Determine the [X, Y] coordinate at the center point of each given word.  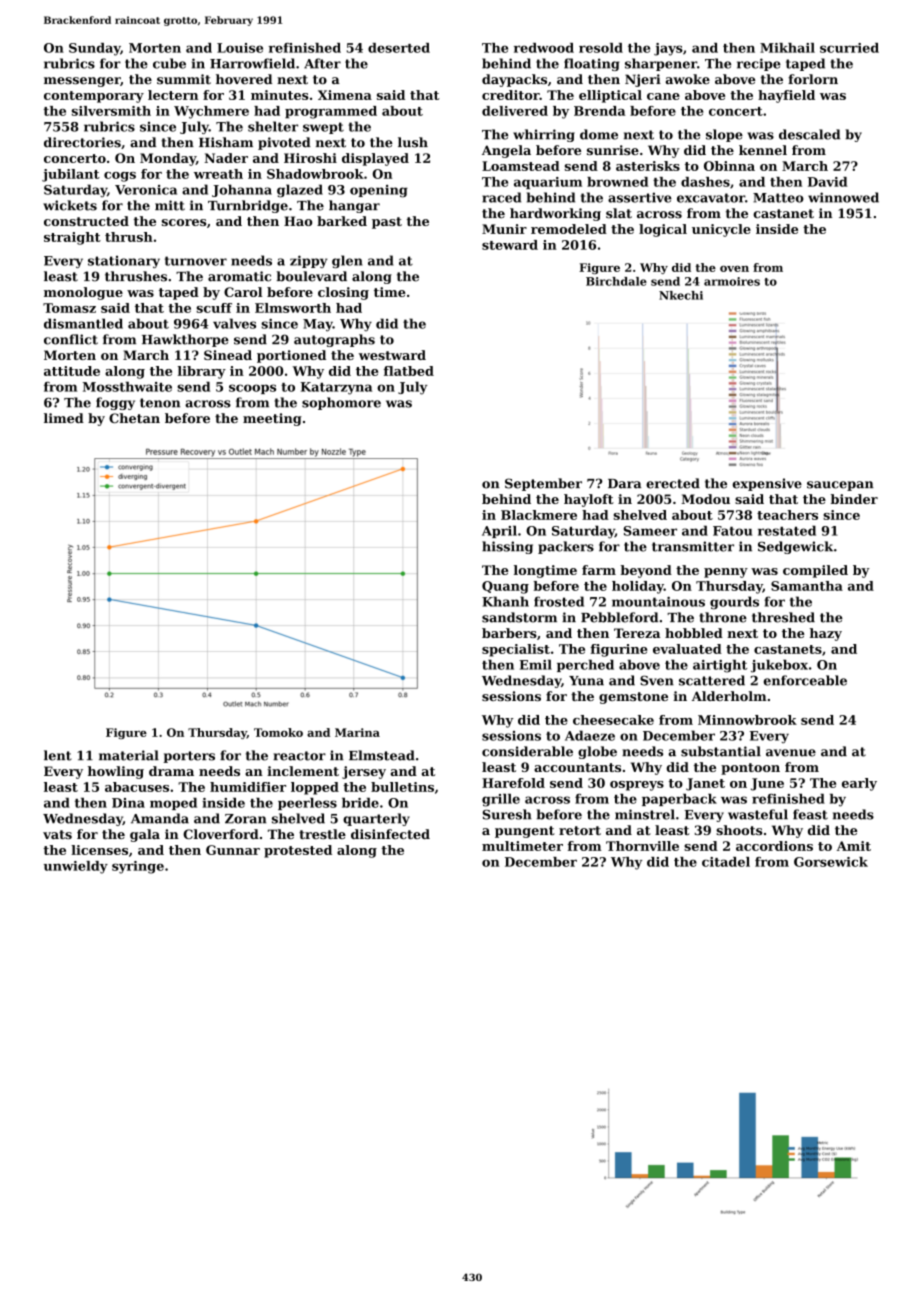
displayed [375, 159]
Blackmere [539, 515]
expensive [767, 484]
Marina [357, 732]
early [859, 784]
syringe [138, 867]
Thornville [642, 846]
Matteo [778, 198]
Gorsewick [831, 862]
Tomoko [278, 732]
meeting [272, 419]
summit [184, 79]
